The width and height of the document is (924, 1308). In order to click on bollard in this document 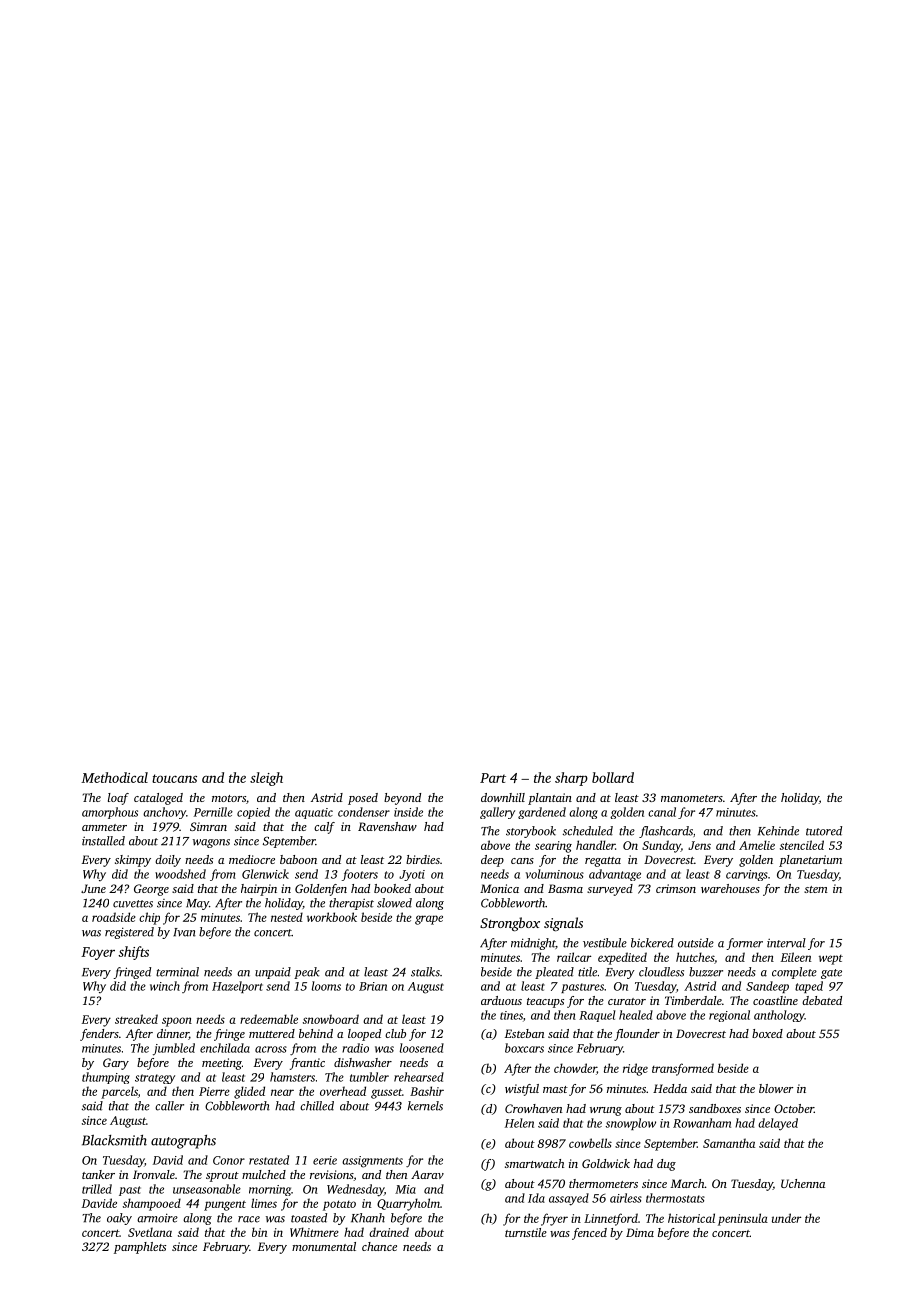, I will do `click(613, 777)`.
